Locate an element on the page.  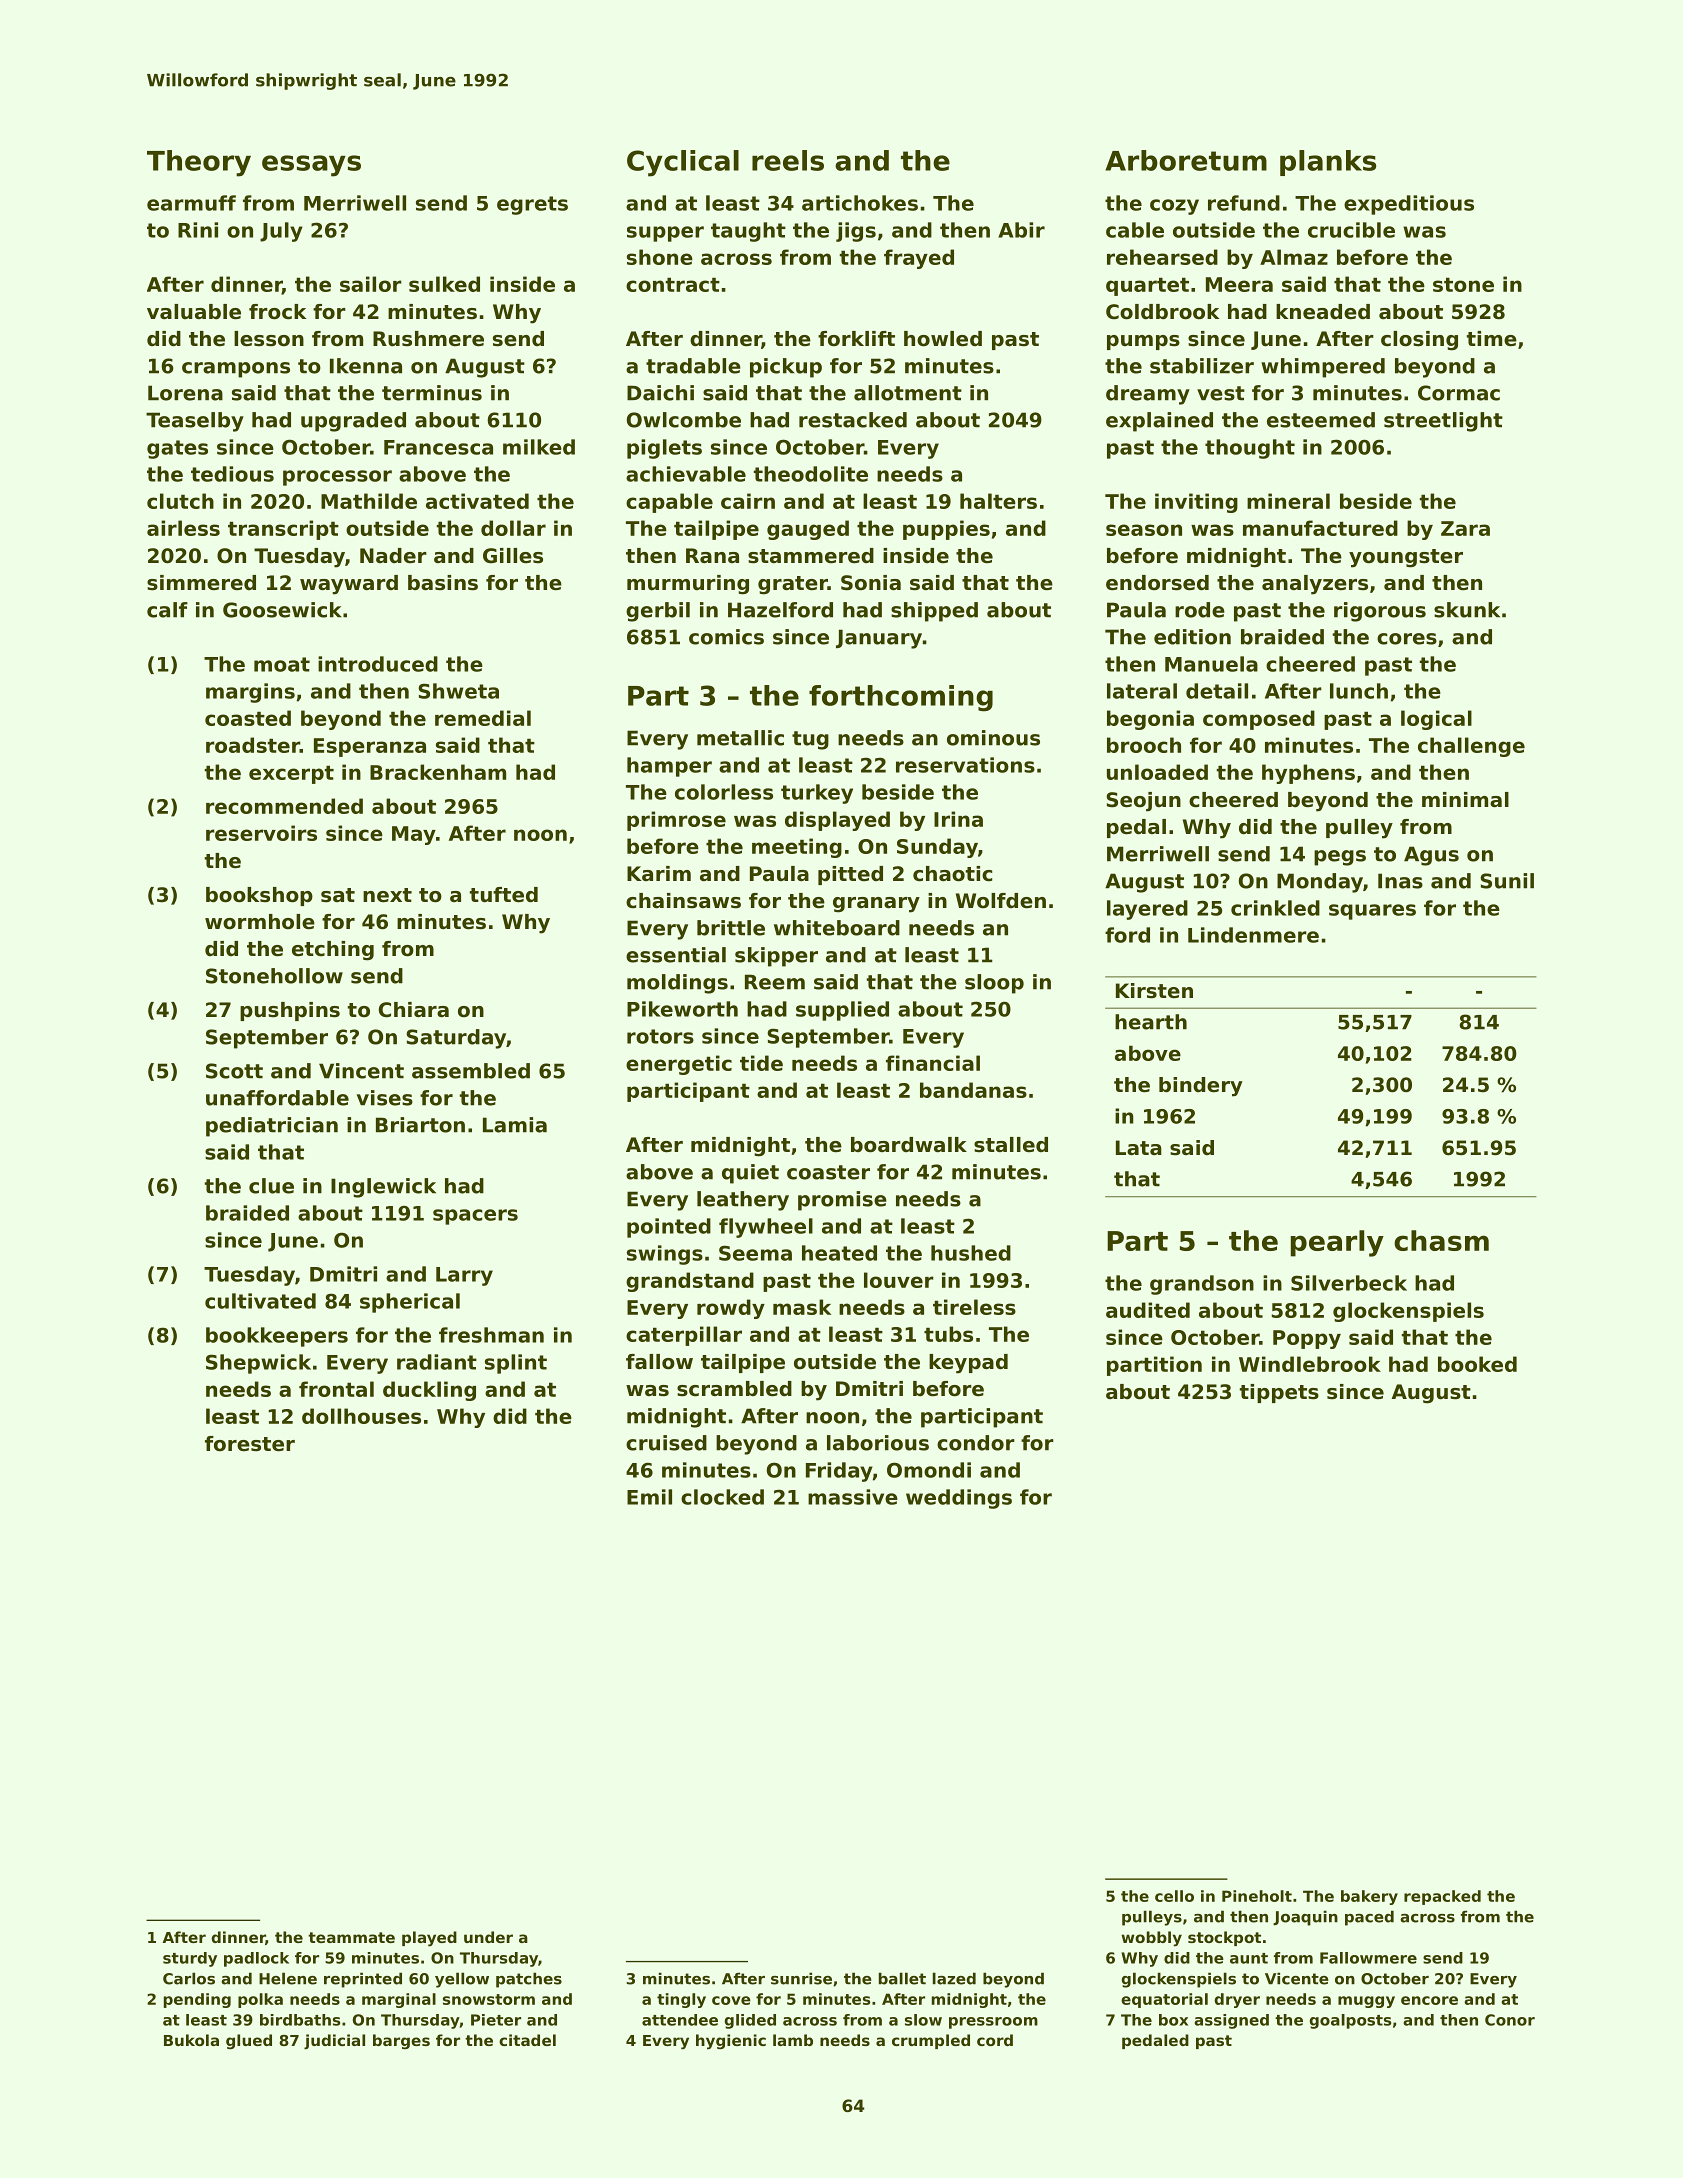
Karim is located at coordinates (659, 873).
